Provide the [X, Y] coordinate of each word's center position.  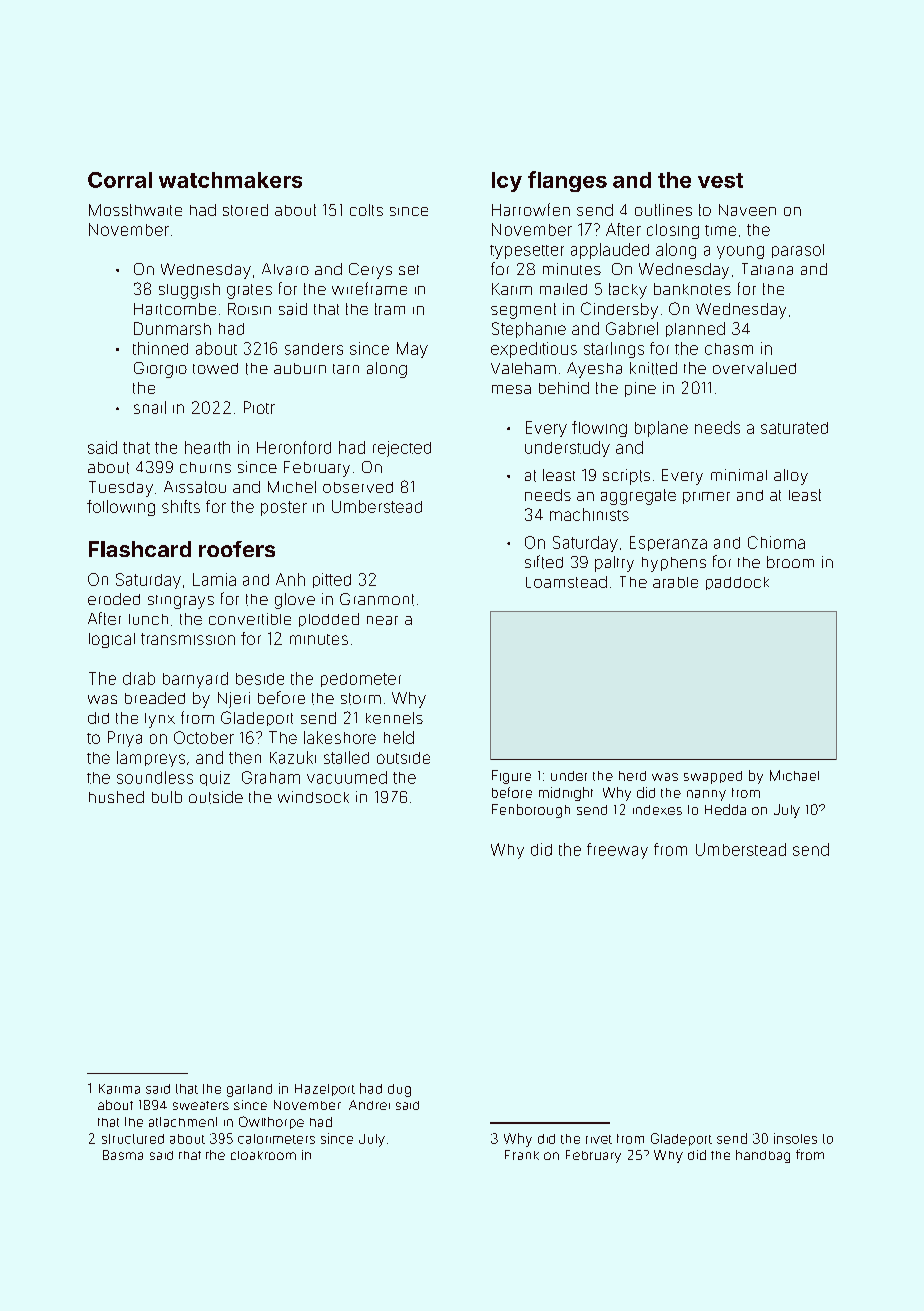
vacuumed [347, 777]
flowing [599, 429]
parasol [798, 251]
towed [215, 368]
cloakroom [263, 1155]
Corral [120, 180]
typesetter [527, 252]
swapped [713, 777]
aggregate [638, 497]
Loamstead [566, 582]
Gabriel [632, 328]
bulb [167, 797]
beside [260, 679]
